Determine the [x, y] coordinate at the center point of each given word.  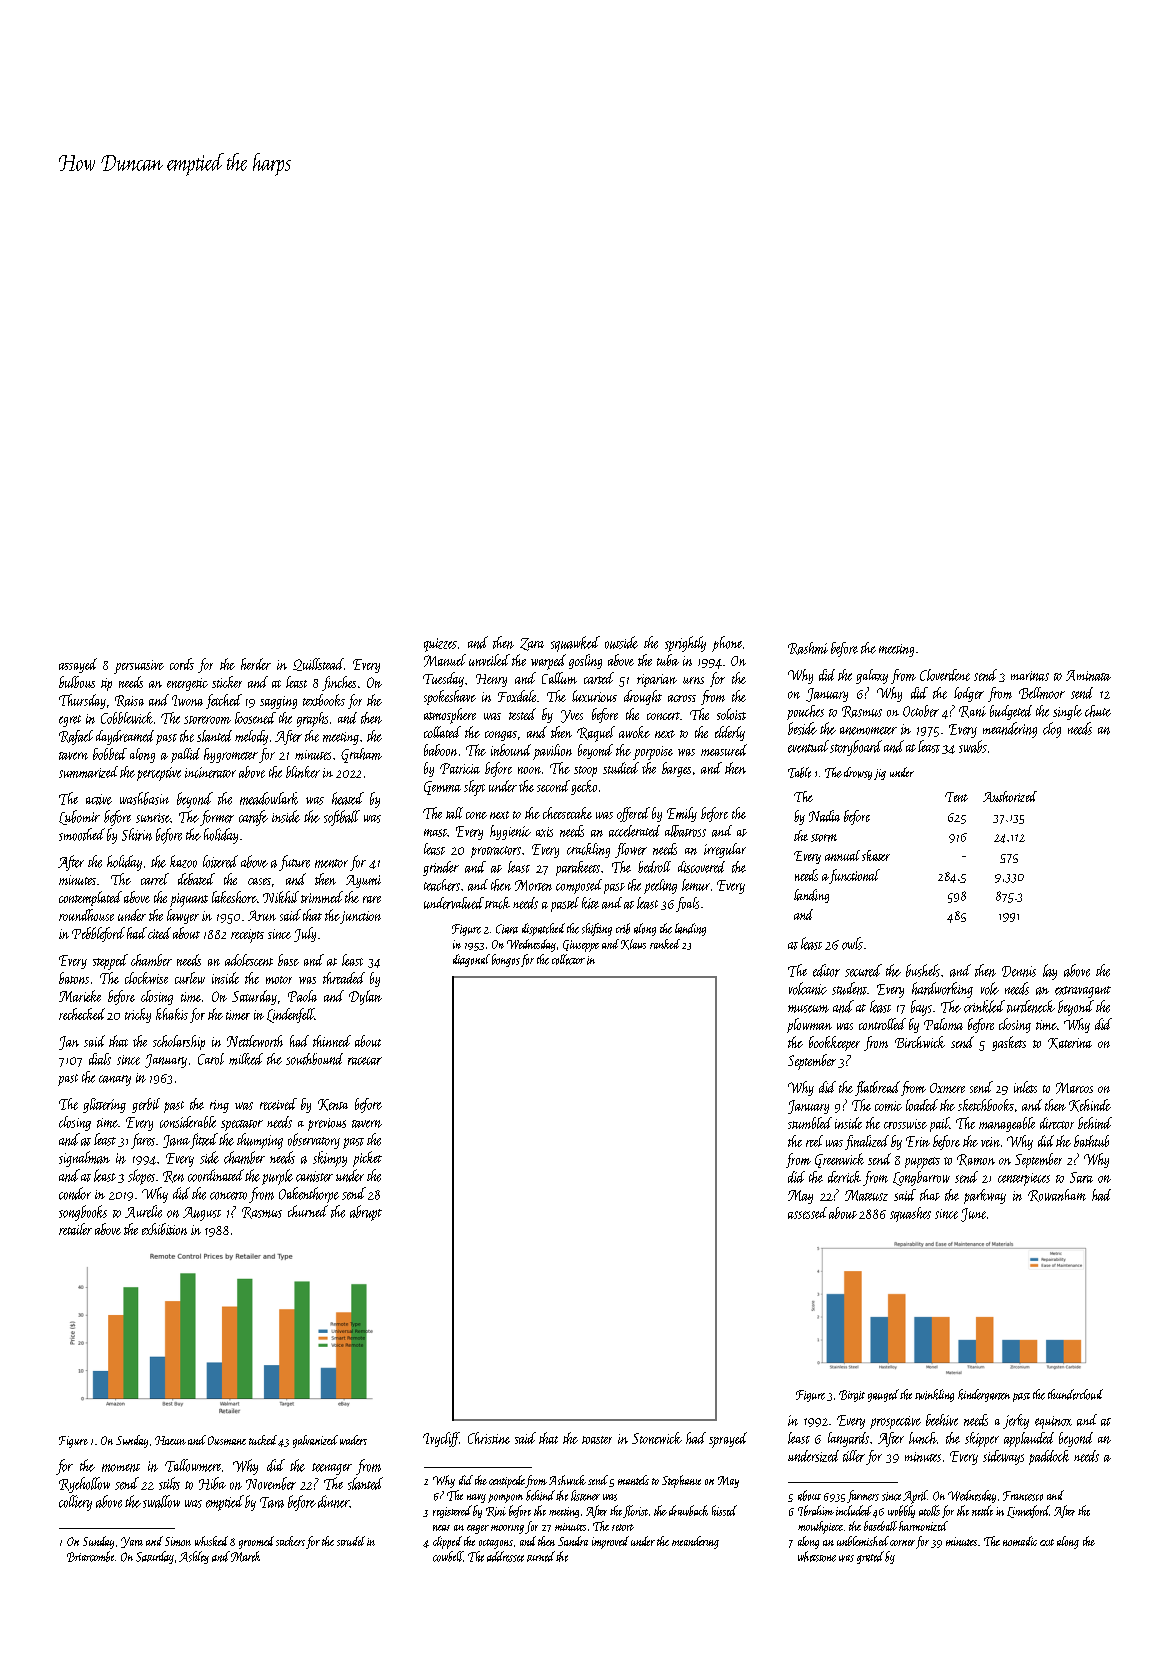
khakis [172, 1014]
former [217, 818]
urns [693, 680]
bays [921, 1008]
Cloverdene [945, 675]
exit [1047, 1542]
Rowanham [1057, 1195]
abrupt [366, 1213]
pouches [805, 712]
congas [501, 736]
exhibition [164, 1229]
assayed [78, 665]
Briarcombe [90, 1556]
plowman [809, 1025]
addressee [505, 1556]
